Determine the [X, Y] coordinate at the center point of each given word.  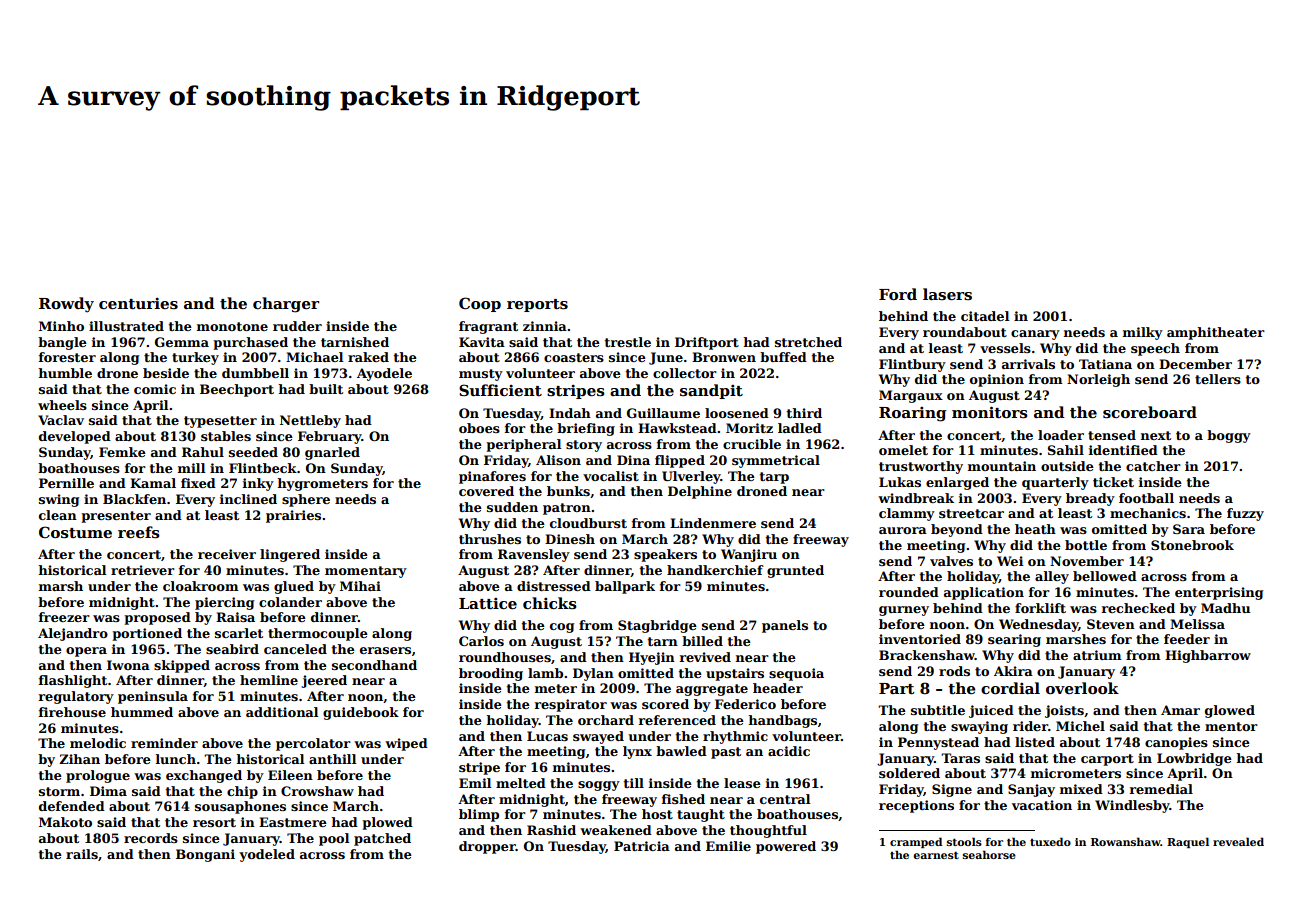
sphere [306, 500]
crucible [752, 444]
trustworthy [921, 467]
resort [214, 822]
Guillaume [663, 413]
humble [65, 373]
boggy [1229, 436]
